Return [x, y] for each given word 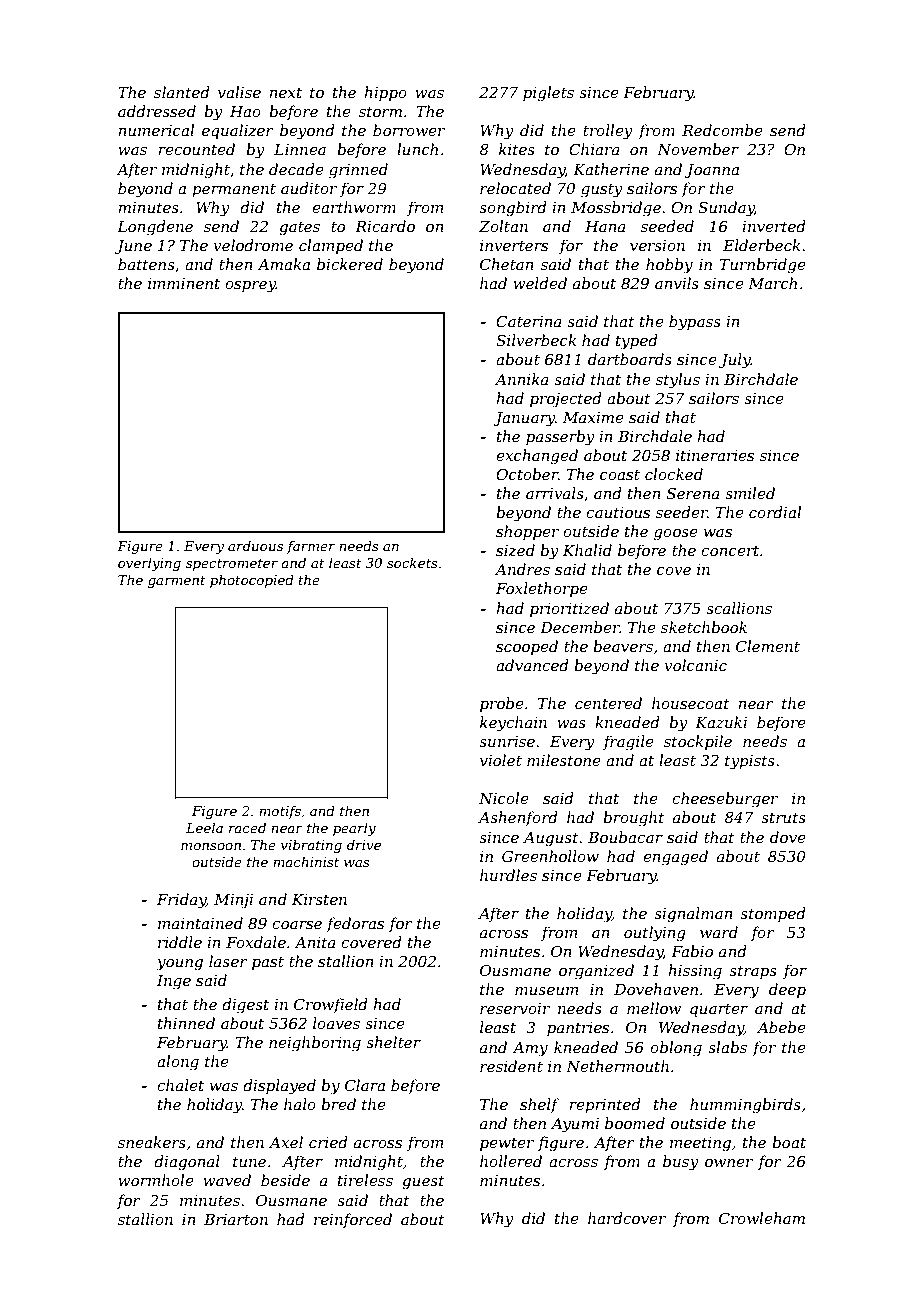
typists [750, 762]
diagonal [187, 1163]
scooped [527, 647]
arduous [255, 545]
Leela [204, 827]
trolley [608, 132]
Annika [522, 379]
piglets [548, 94]
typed [637, 342]
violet [501, 760]
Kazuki [721, 722]
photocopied [252, 581]
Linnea [300, 149]
